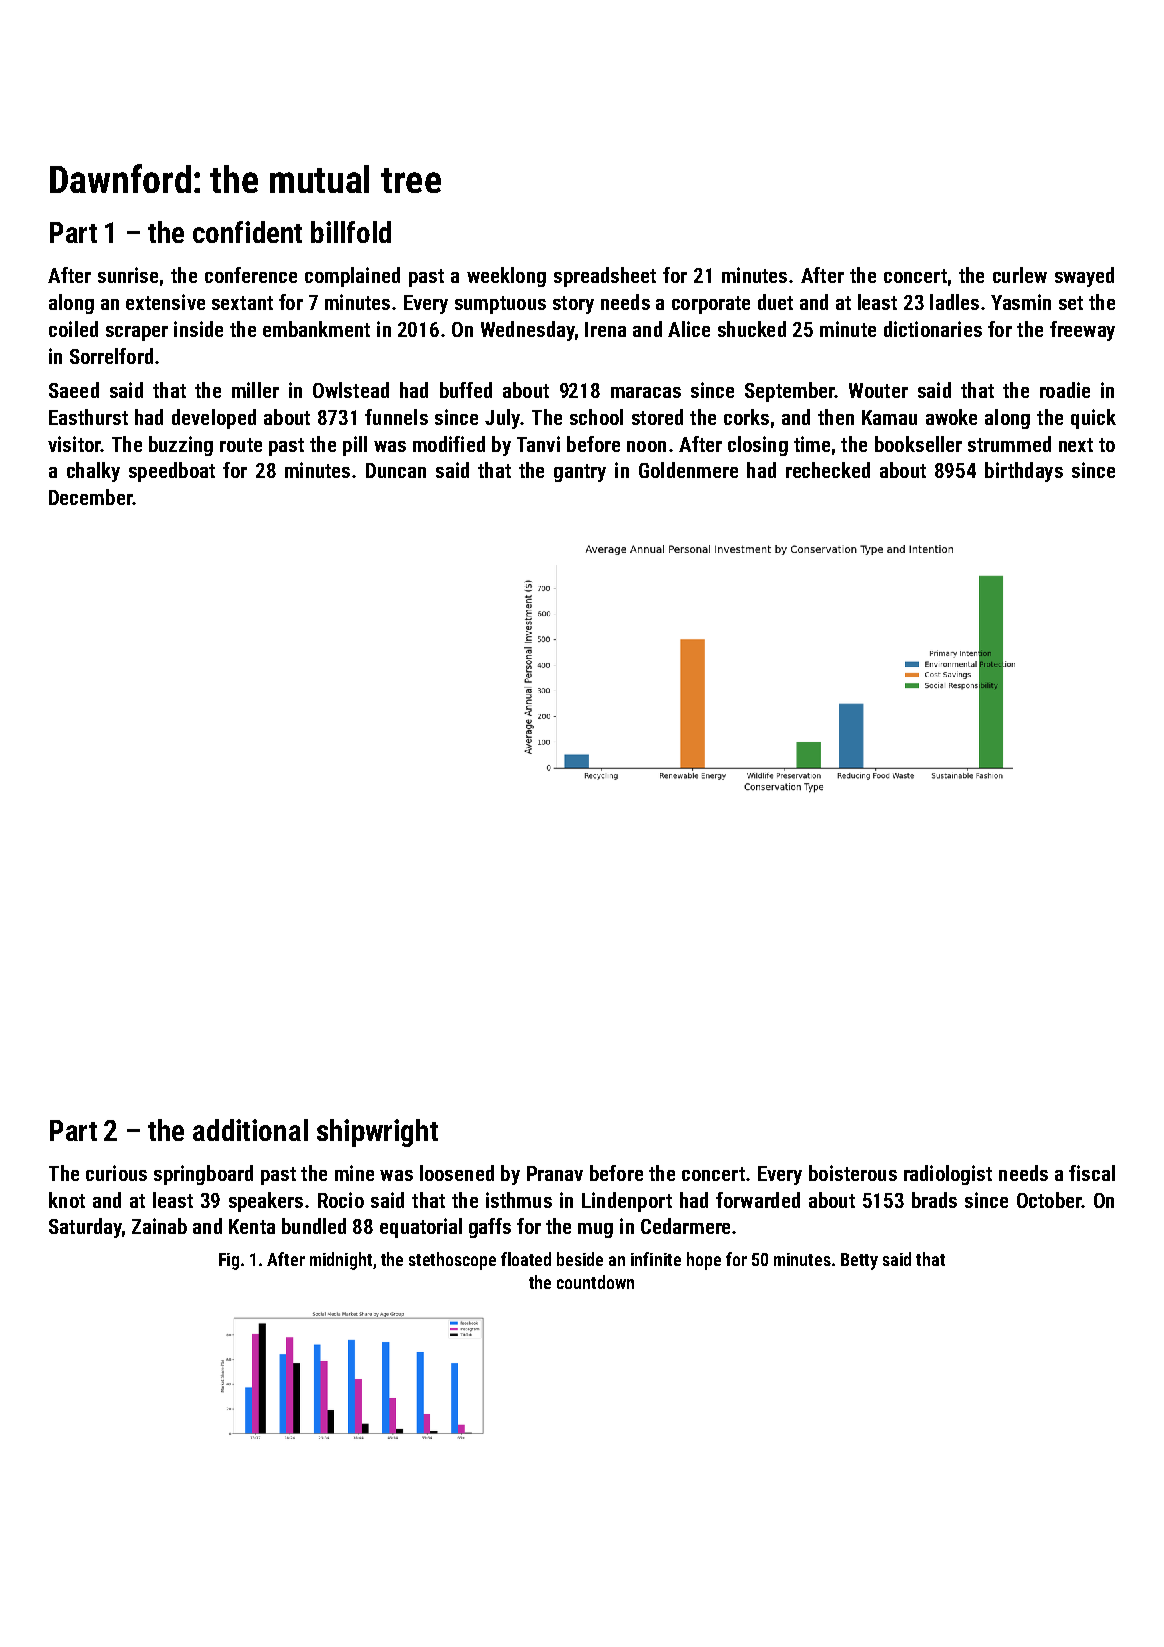  What do you see at coordinates (828, 470) in the screenshot?
I see `rechecked` at bounding box center [828, 470].
